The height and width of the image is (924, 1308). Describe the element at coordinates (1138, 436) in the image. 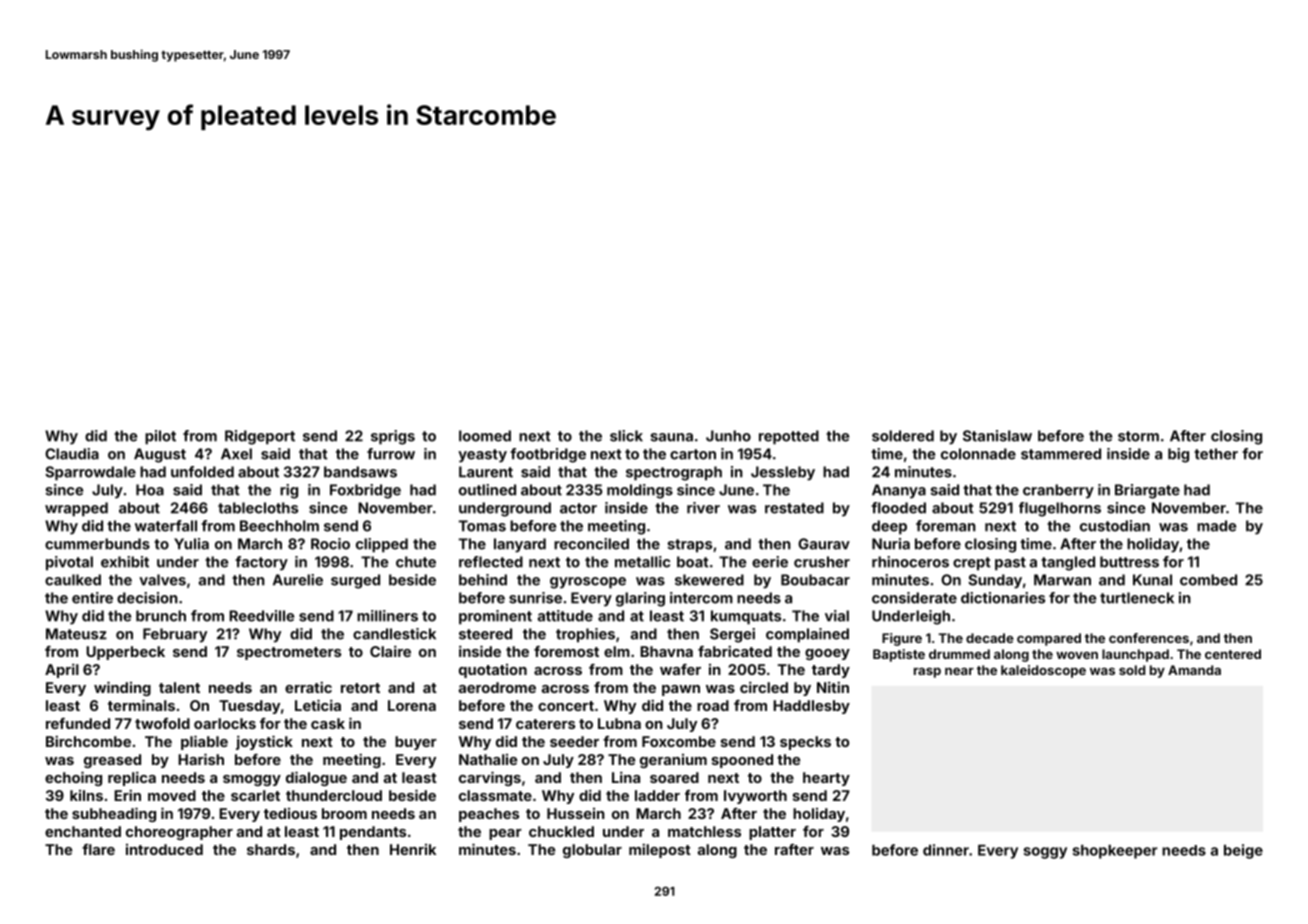

I see `storm` at that location.
